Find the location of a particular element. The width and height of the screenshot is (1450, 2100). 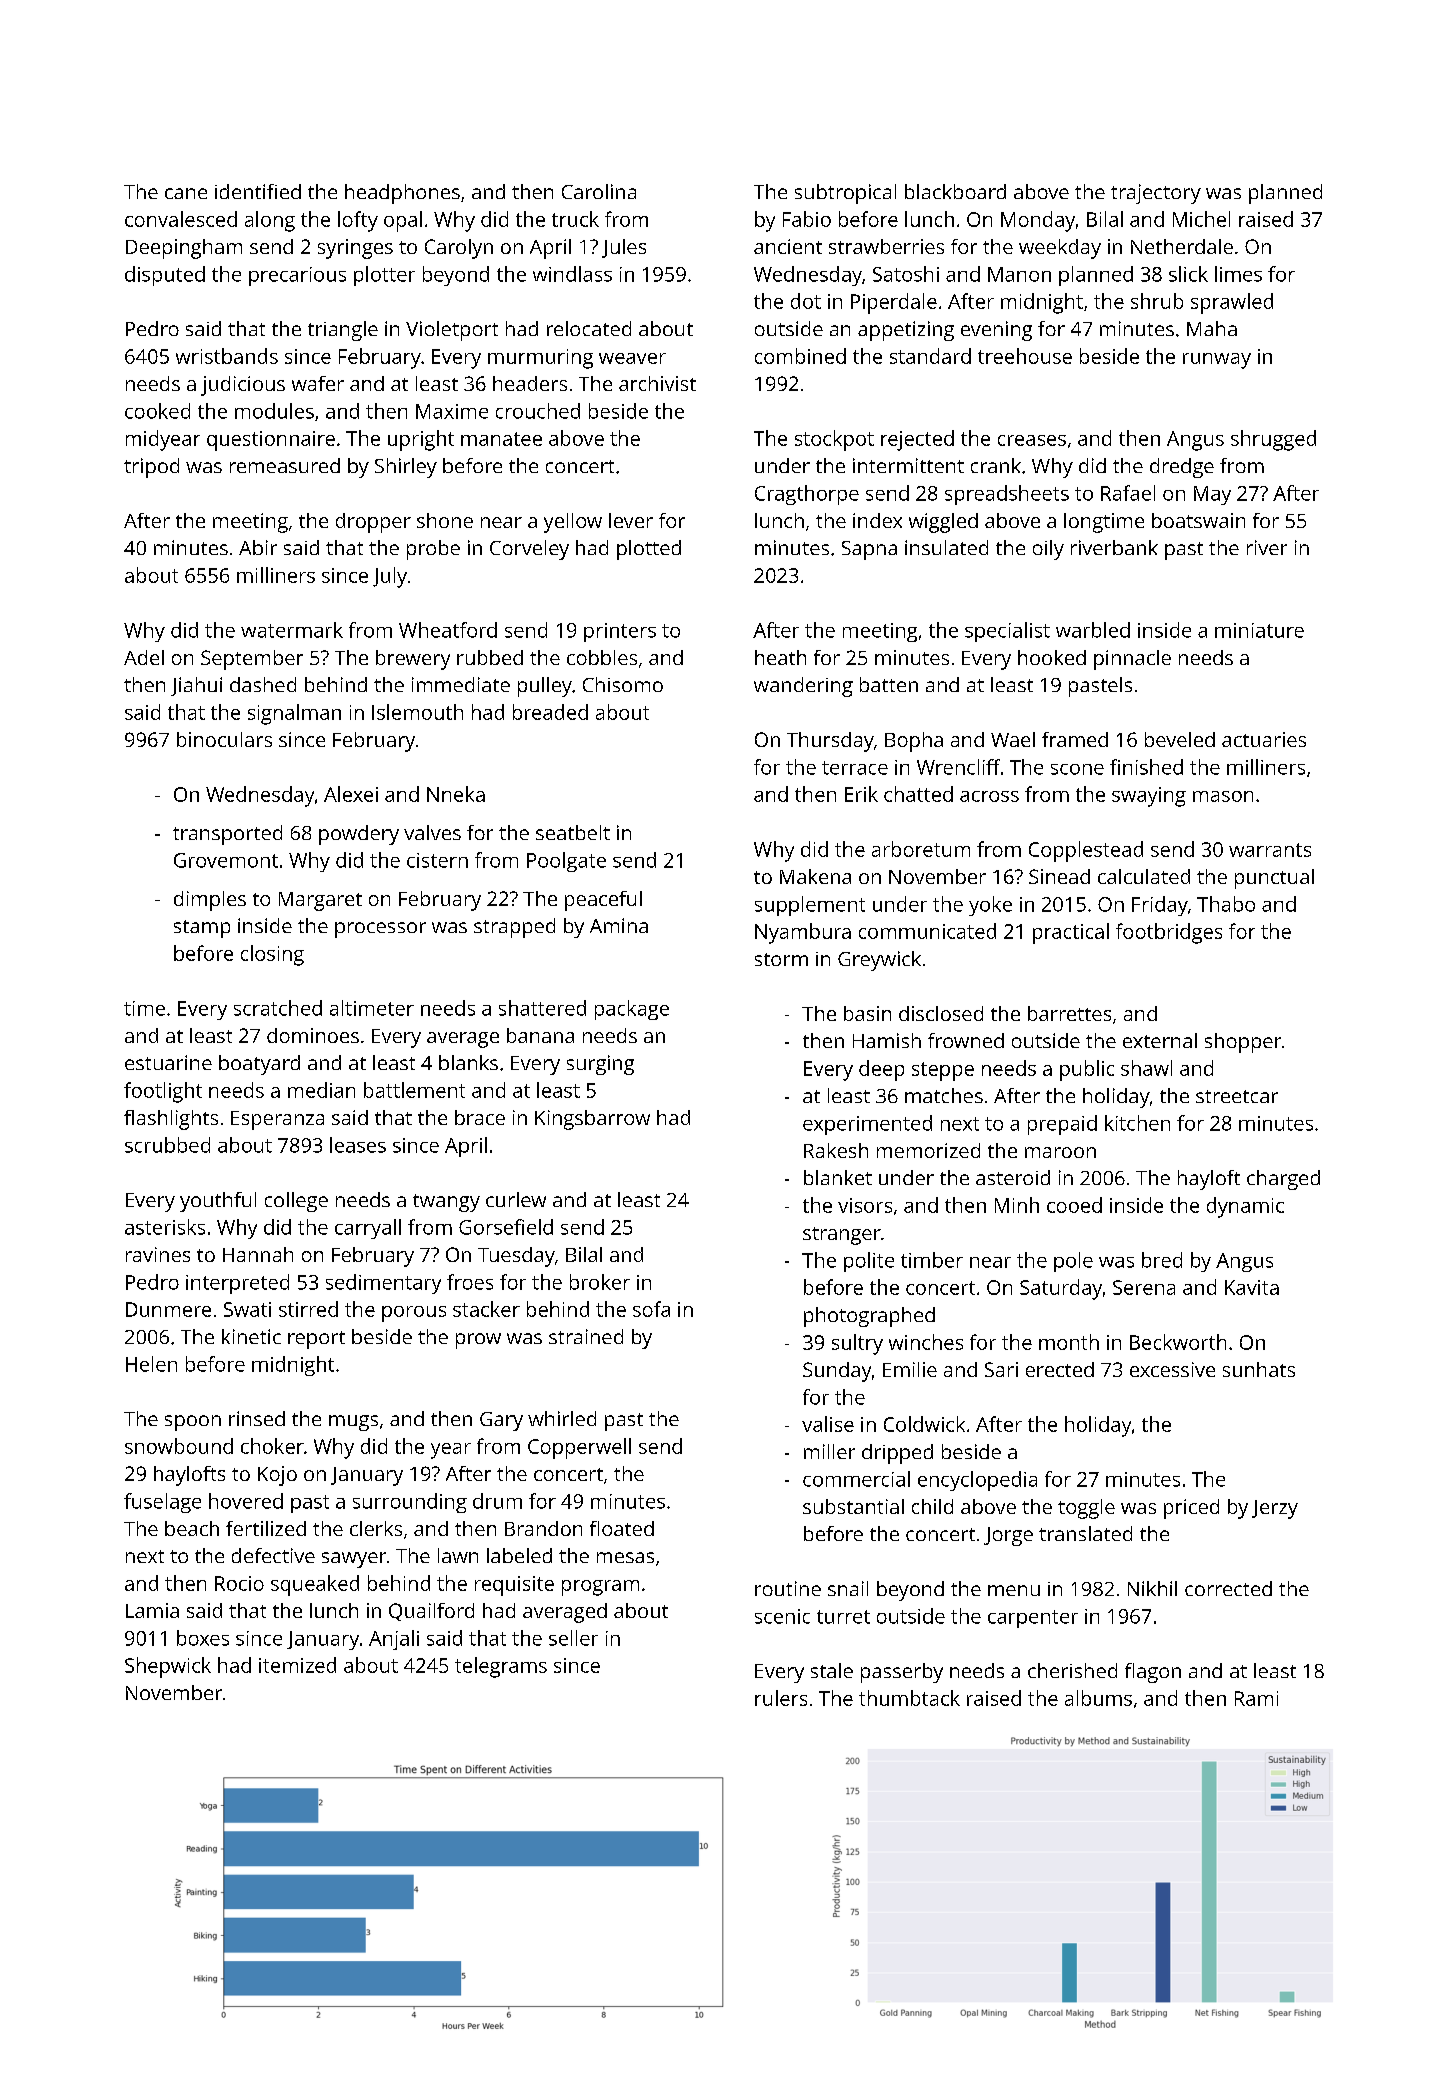

median is located at coordinates (321, 1090).
